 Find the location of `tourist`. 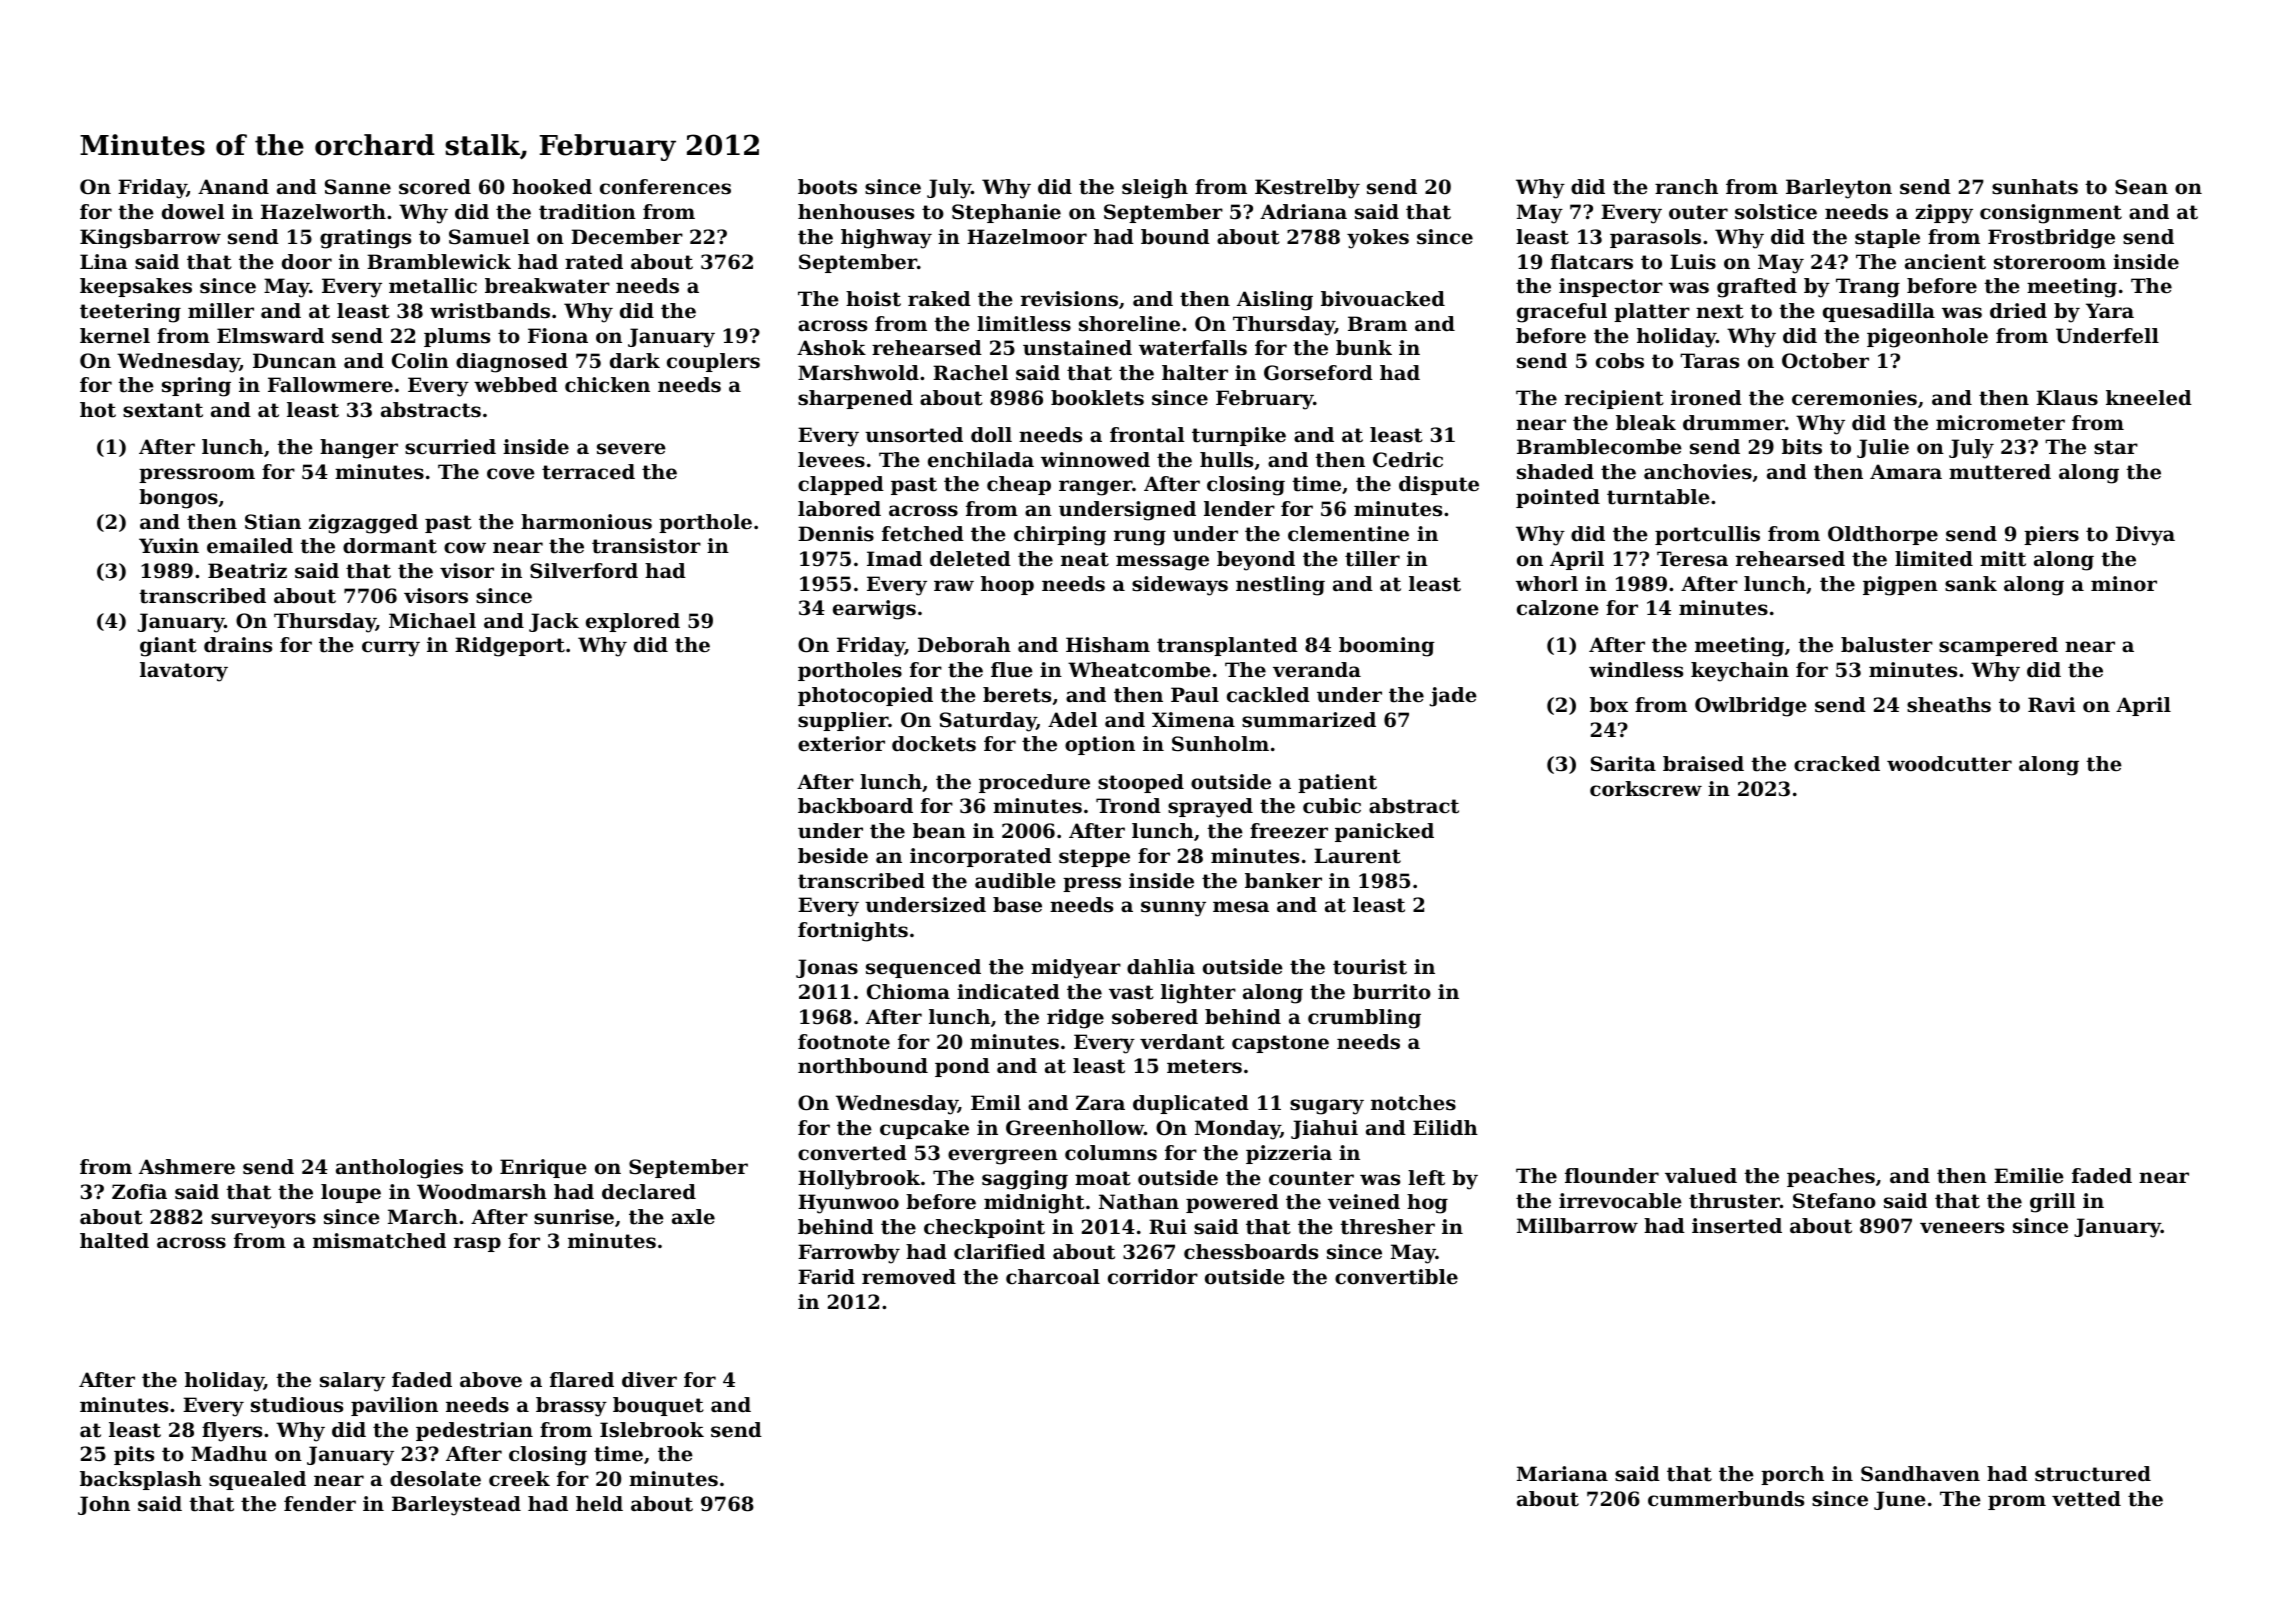

tourist is located at coordinates (1370, 967).
